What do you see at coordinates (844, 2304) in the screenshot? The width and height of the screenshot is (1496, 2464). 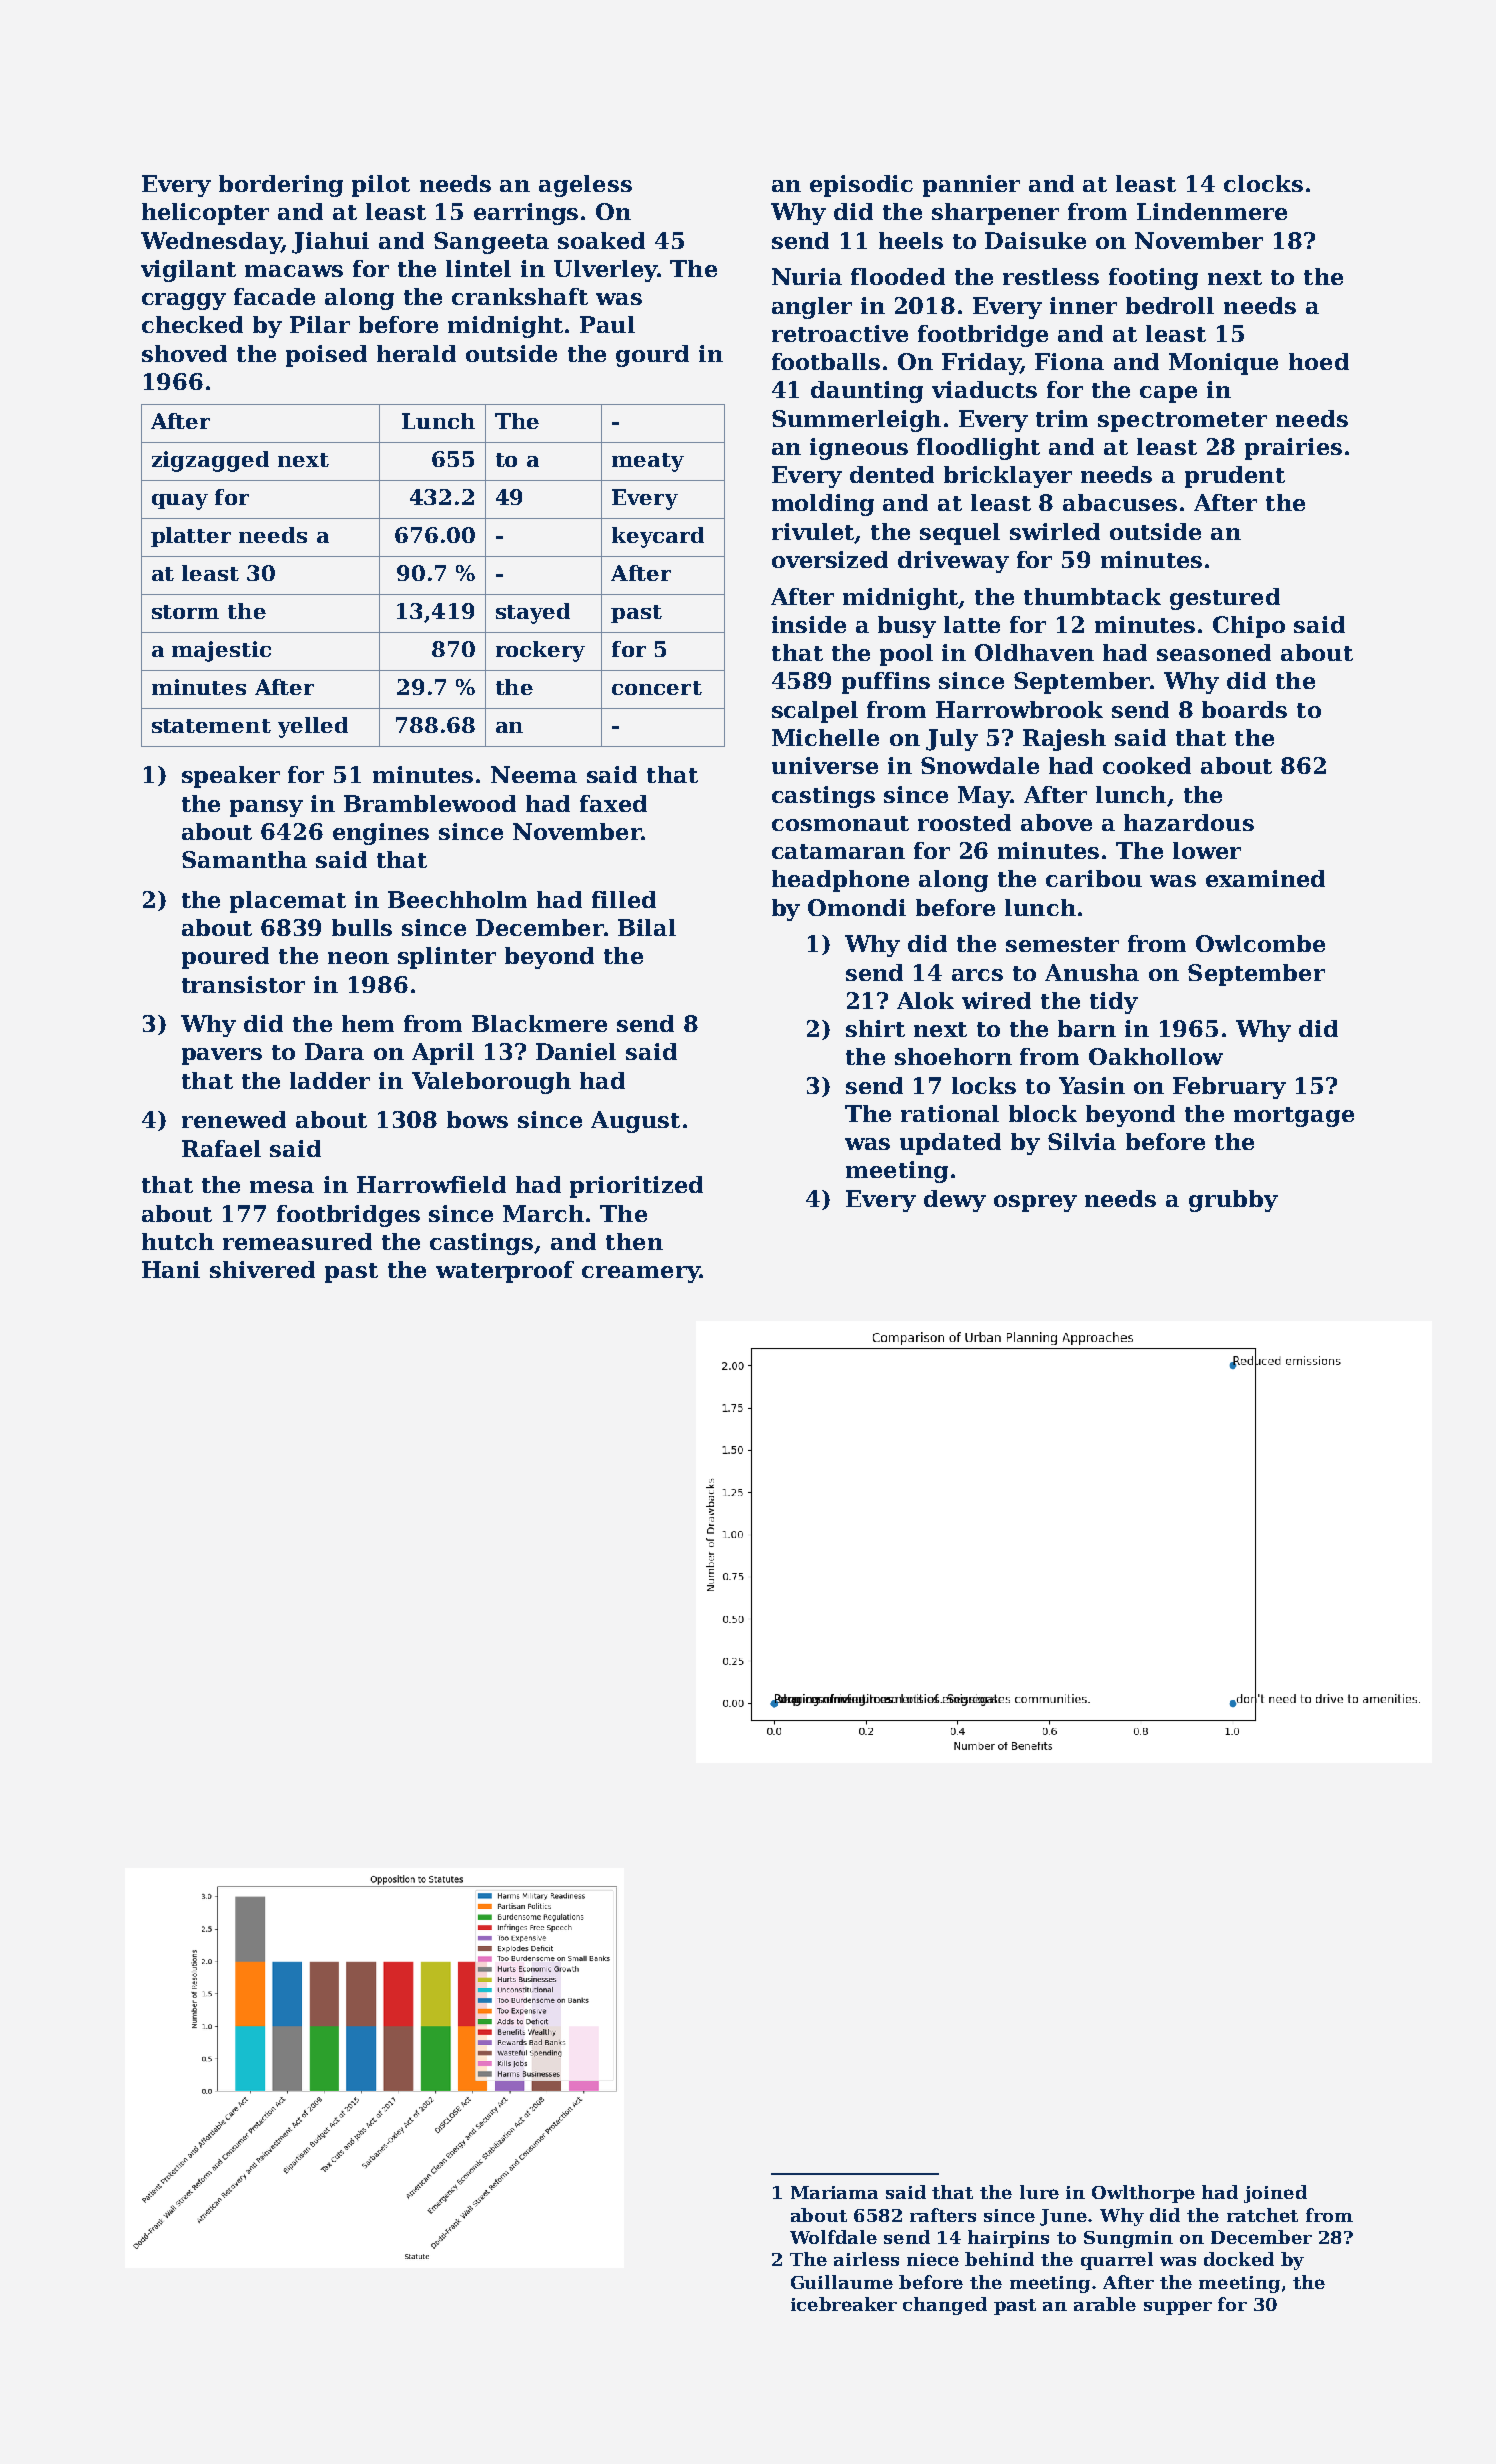 I see `icebreaker` at bounding box center [844, 2304].
